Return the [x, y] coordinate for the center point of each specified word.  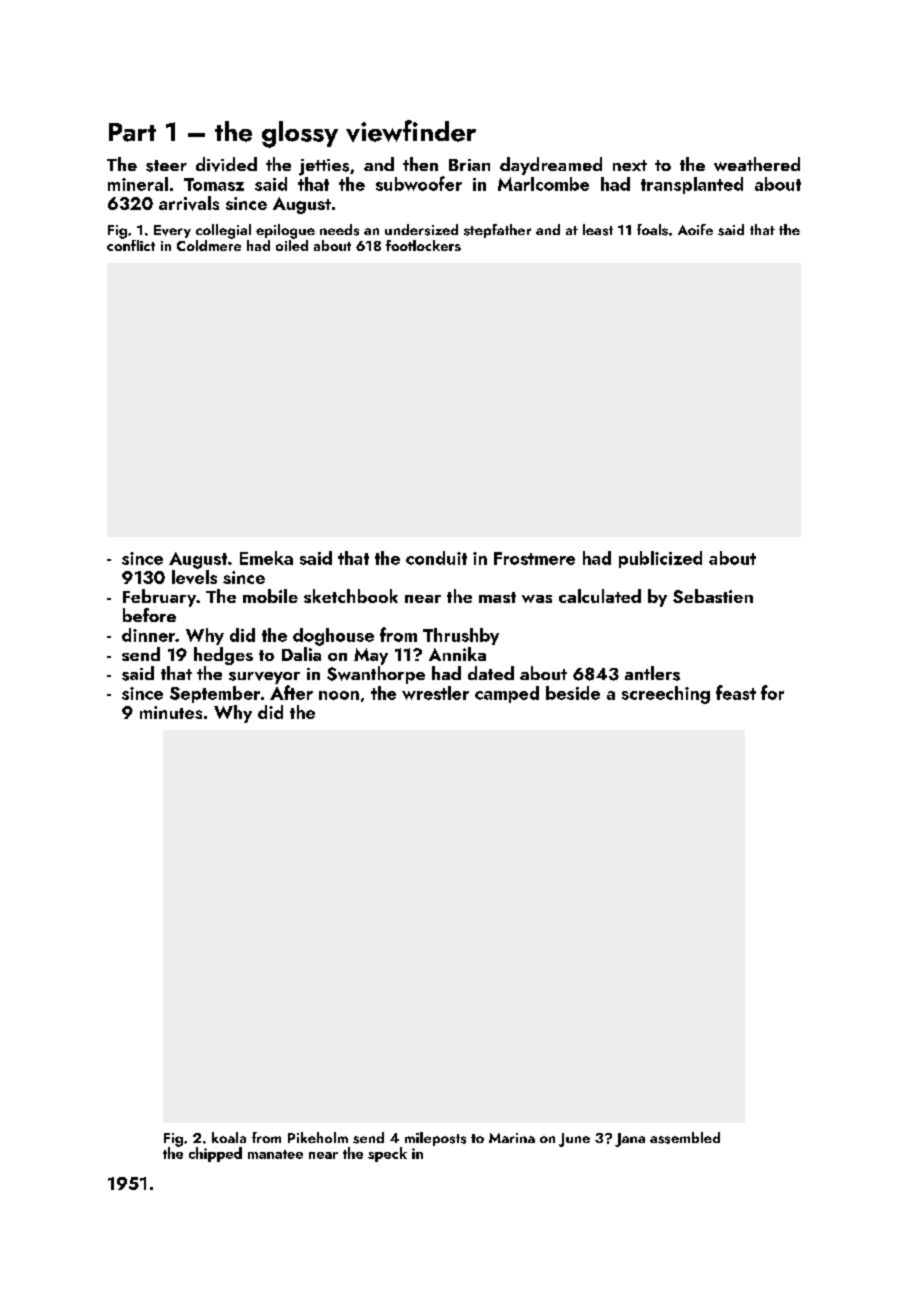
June [574, 1140]
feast [736, 692]
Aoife [695, 229]
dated [491, 673]
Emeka [266, 558]
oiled [292, 245]
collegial [223, 231]
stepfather [497, 231]
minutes [171, 712]
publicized [660, 559]
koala [229, 1137]
